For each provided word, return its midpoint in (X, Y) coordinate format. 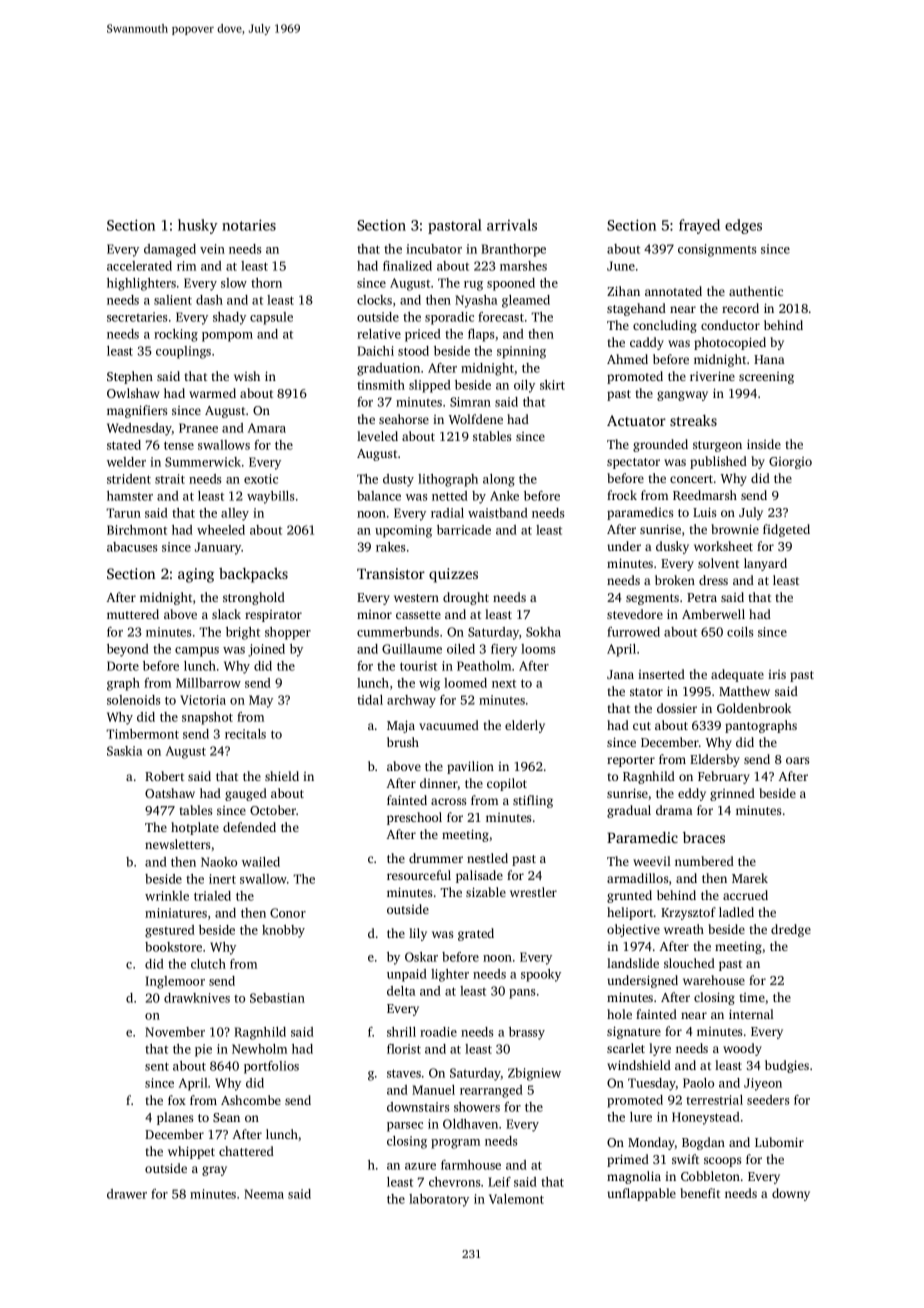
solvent (718, 563)
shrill (401, 1032)
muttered (133, 614)
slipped (430, 386)
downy (791, 1194)
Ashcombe (251, 1100)
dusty (398, 480)
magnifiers (137, 411)
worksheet (723, 546)
